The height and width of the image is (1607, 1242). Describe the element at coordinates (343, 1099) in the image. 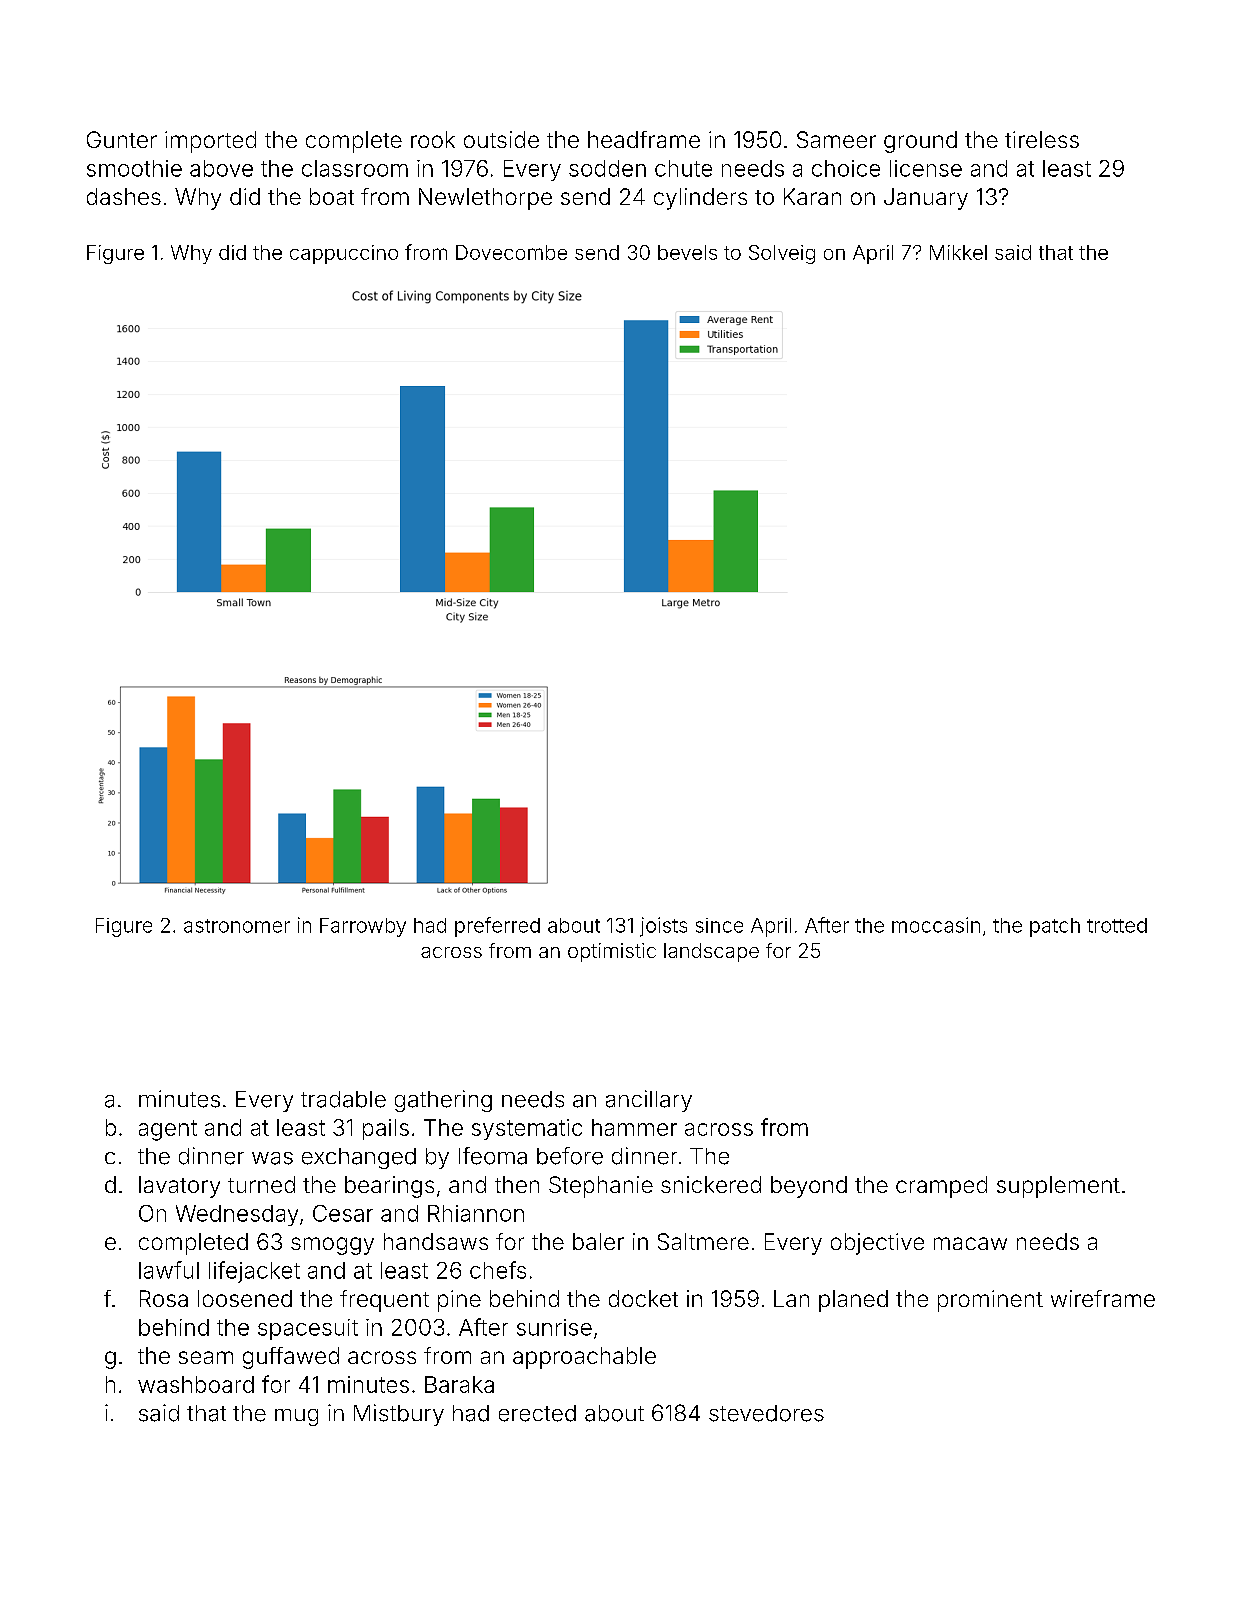

I see `tradable` at that location.
